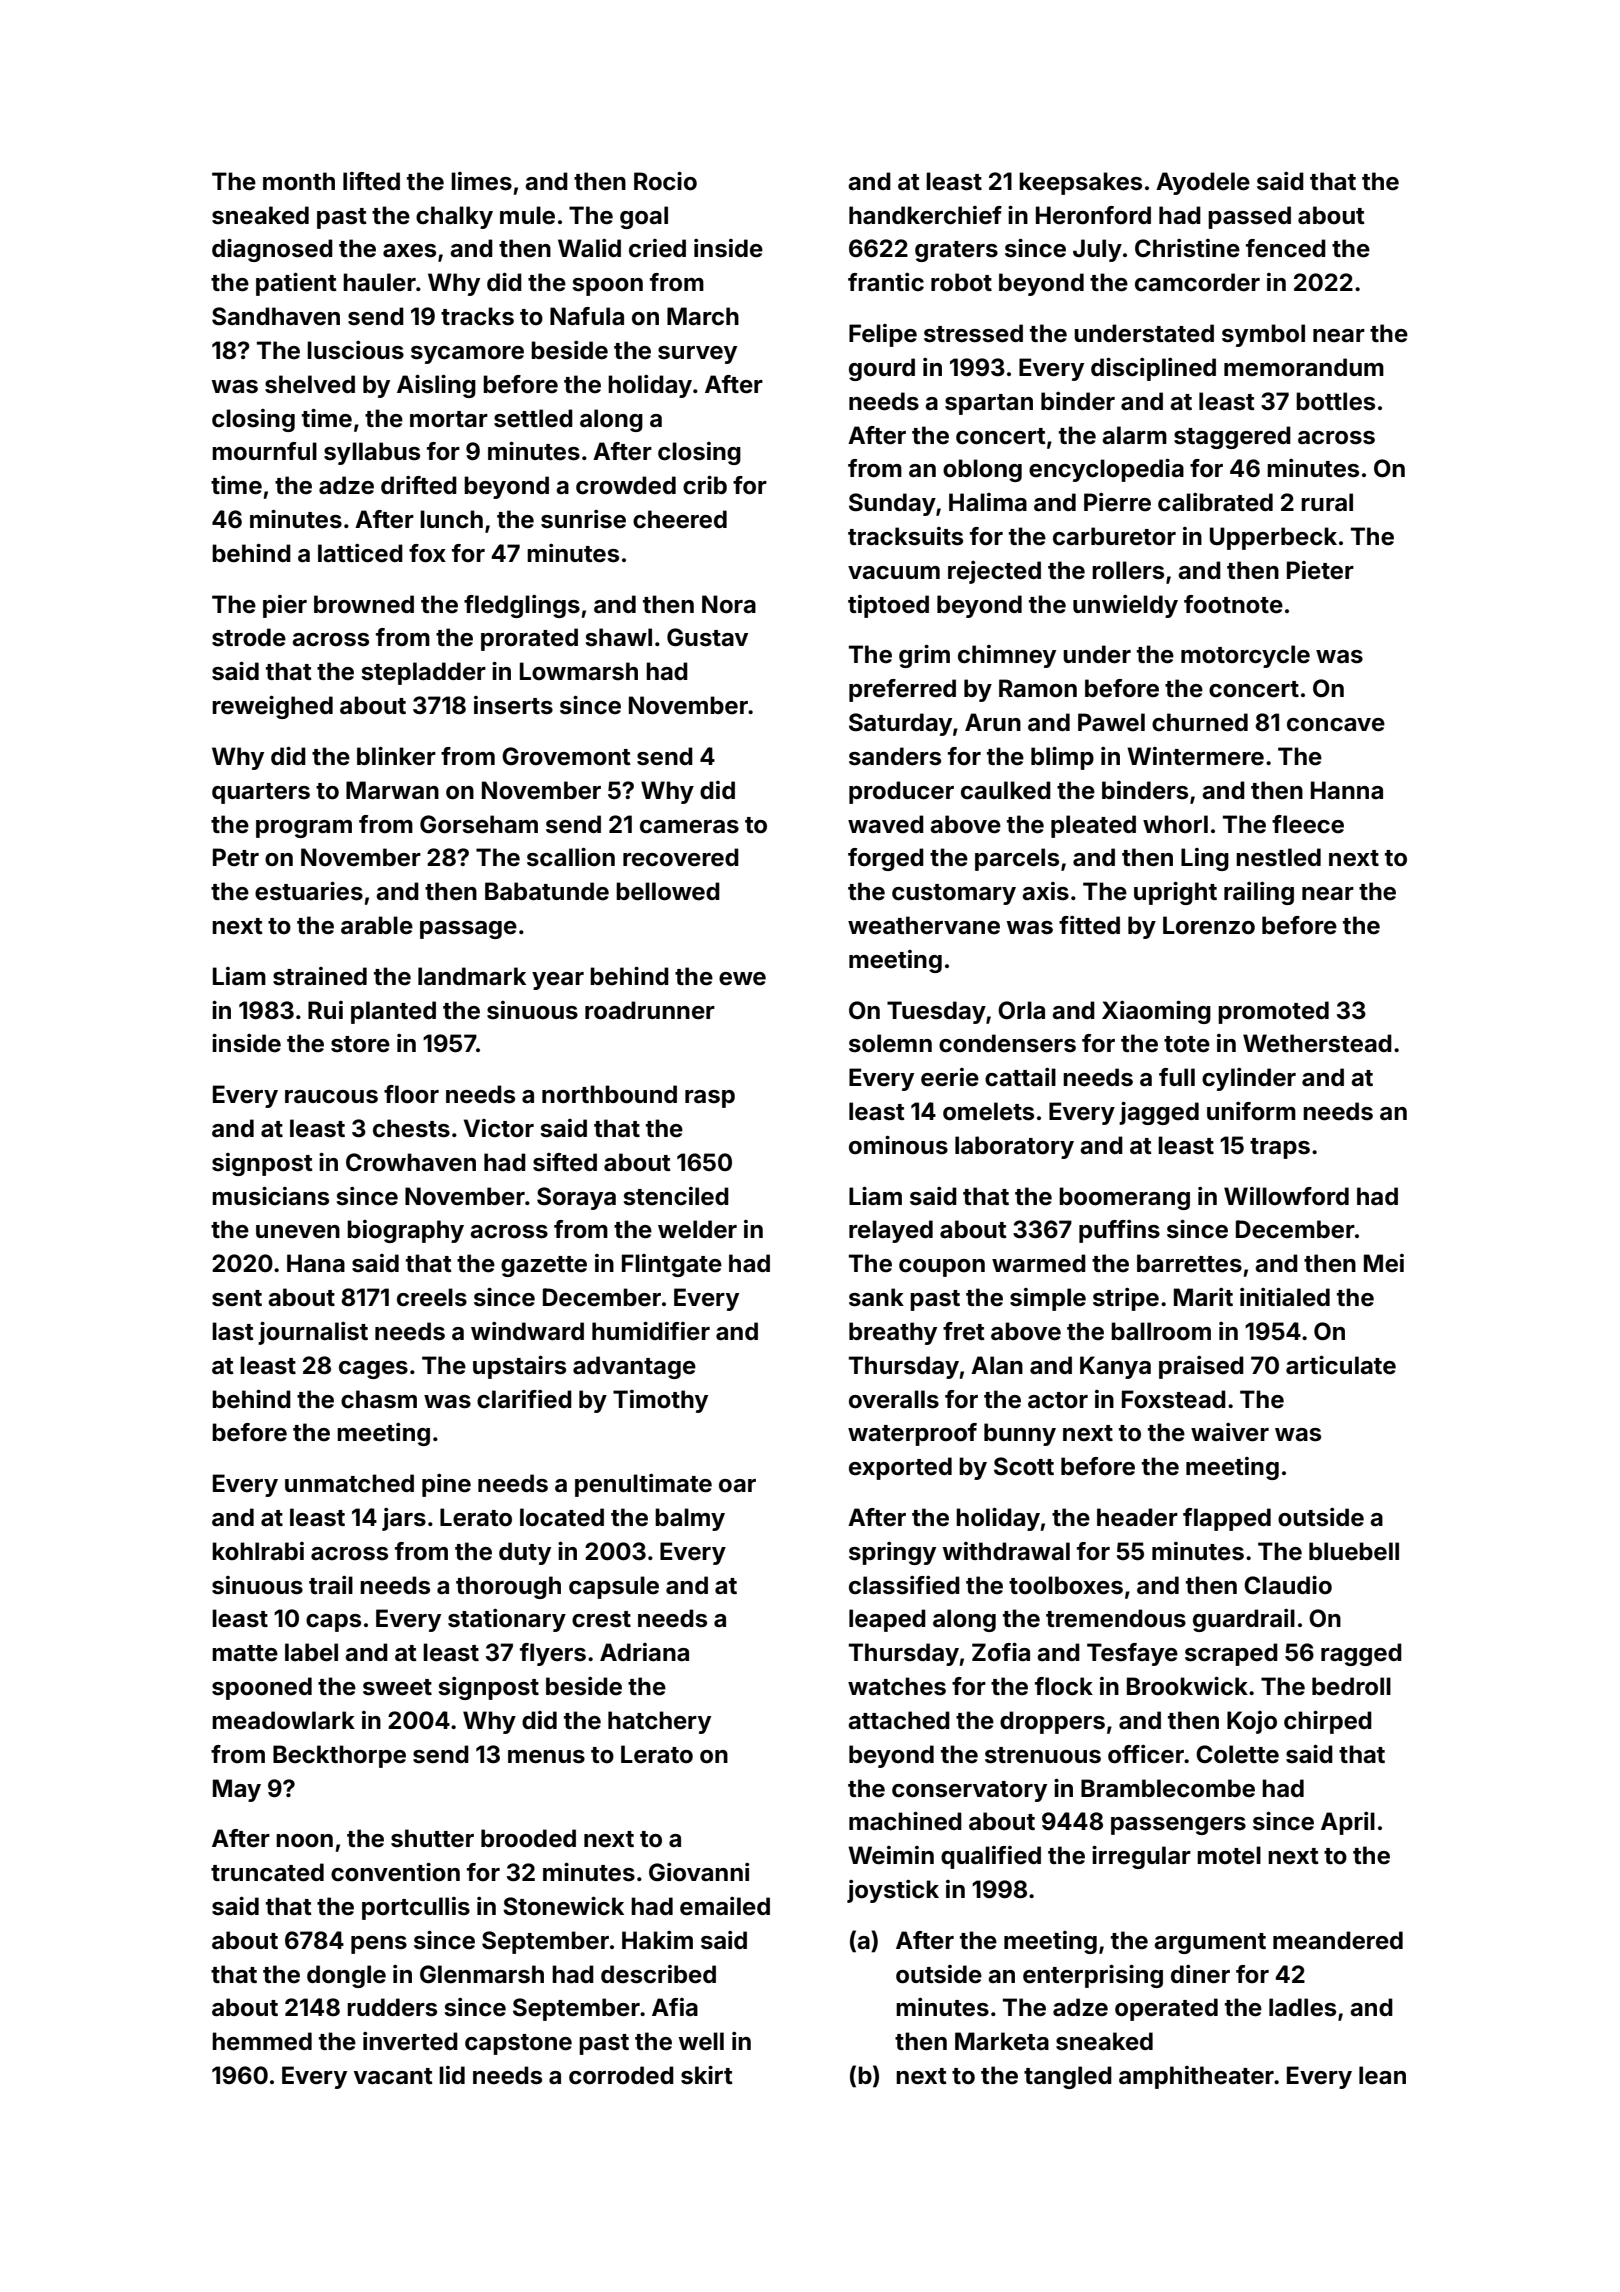 The width and height of the screenshot is (1620, 2292). What do you see at coordinates (1089, 925) in the screenshot?
I see `fitted` at bounding box center [1089, 925].
